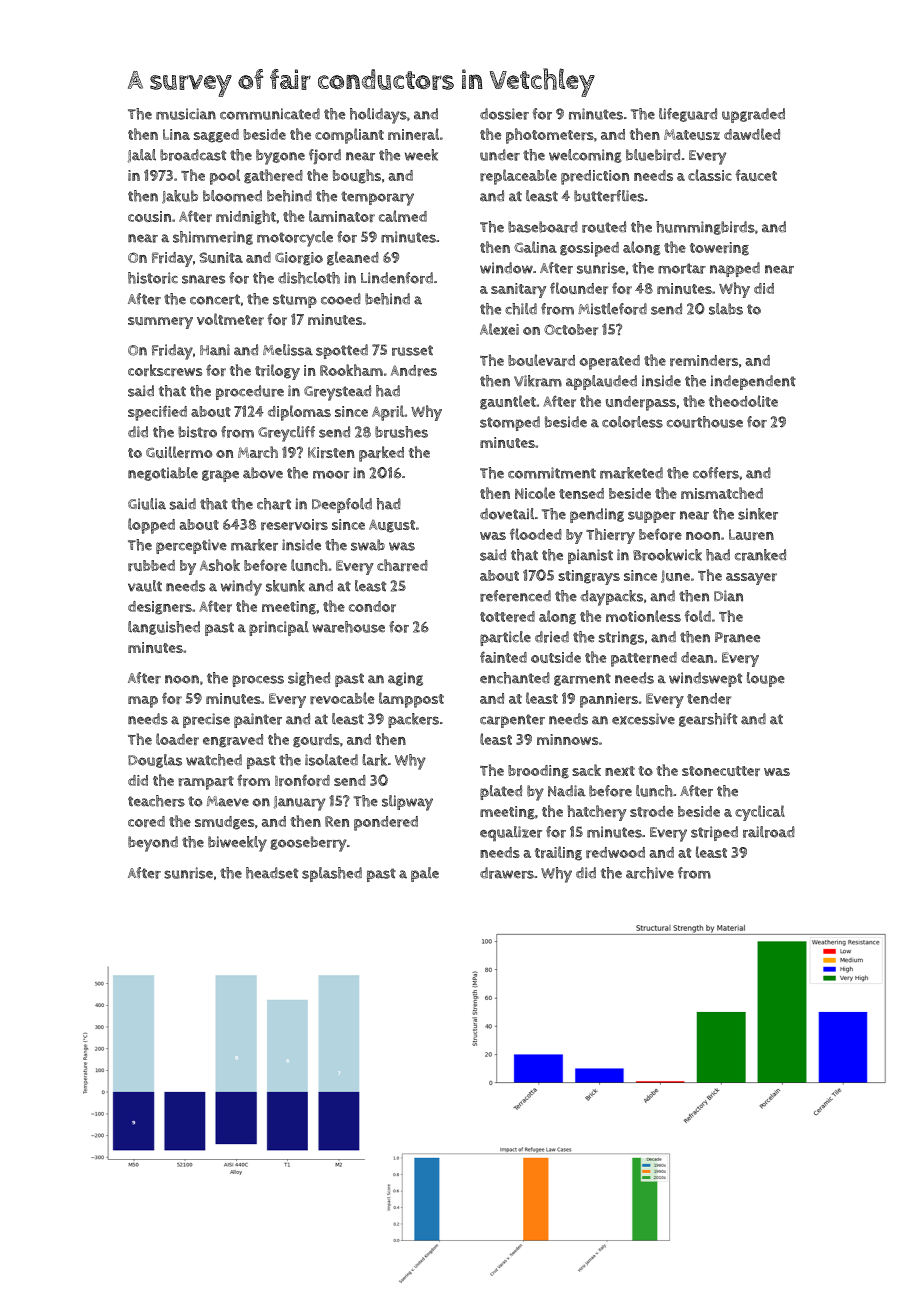 The width and height of the screenshot is (924, 1311). I want to click on headset, so click(272, 873).
